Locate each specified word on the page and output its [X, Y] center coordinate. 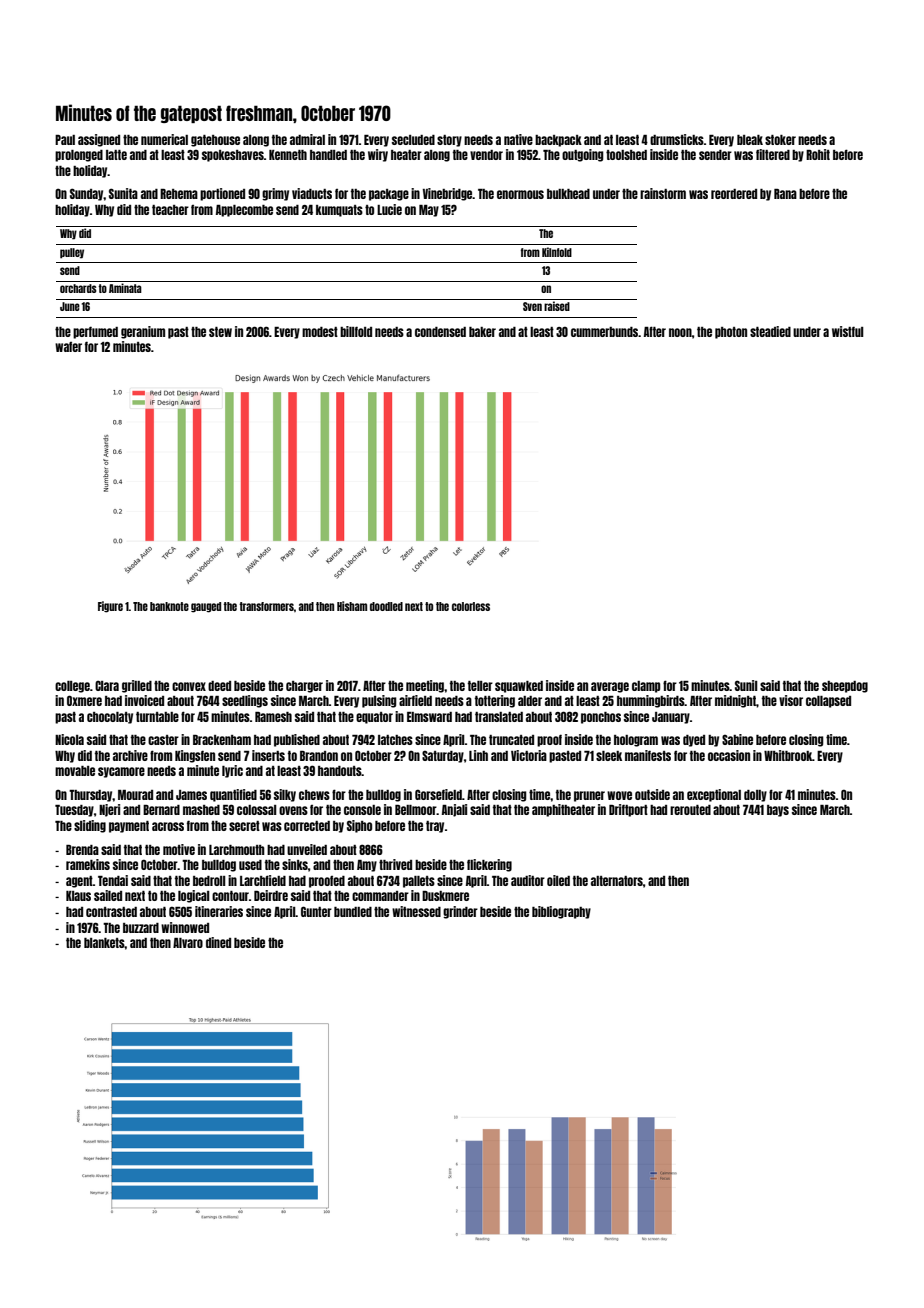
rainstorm [663, 193]
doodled [386, 606]
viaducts [312, 193]
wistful [848, 331]
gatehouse [215, 141]
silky [285, 795]
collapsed [828, 702]
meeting [425, 686]
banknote [169, 606]
